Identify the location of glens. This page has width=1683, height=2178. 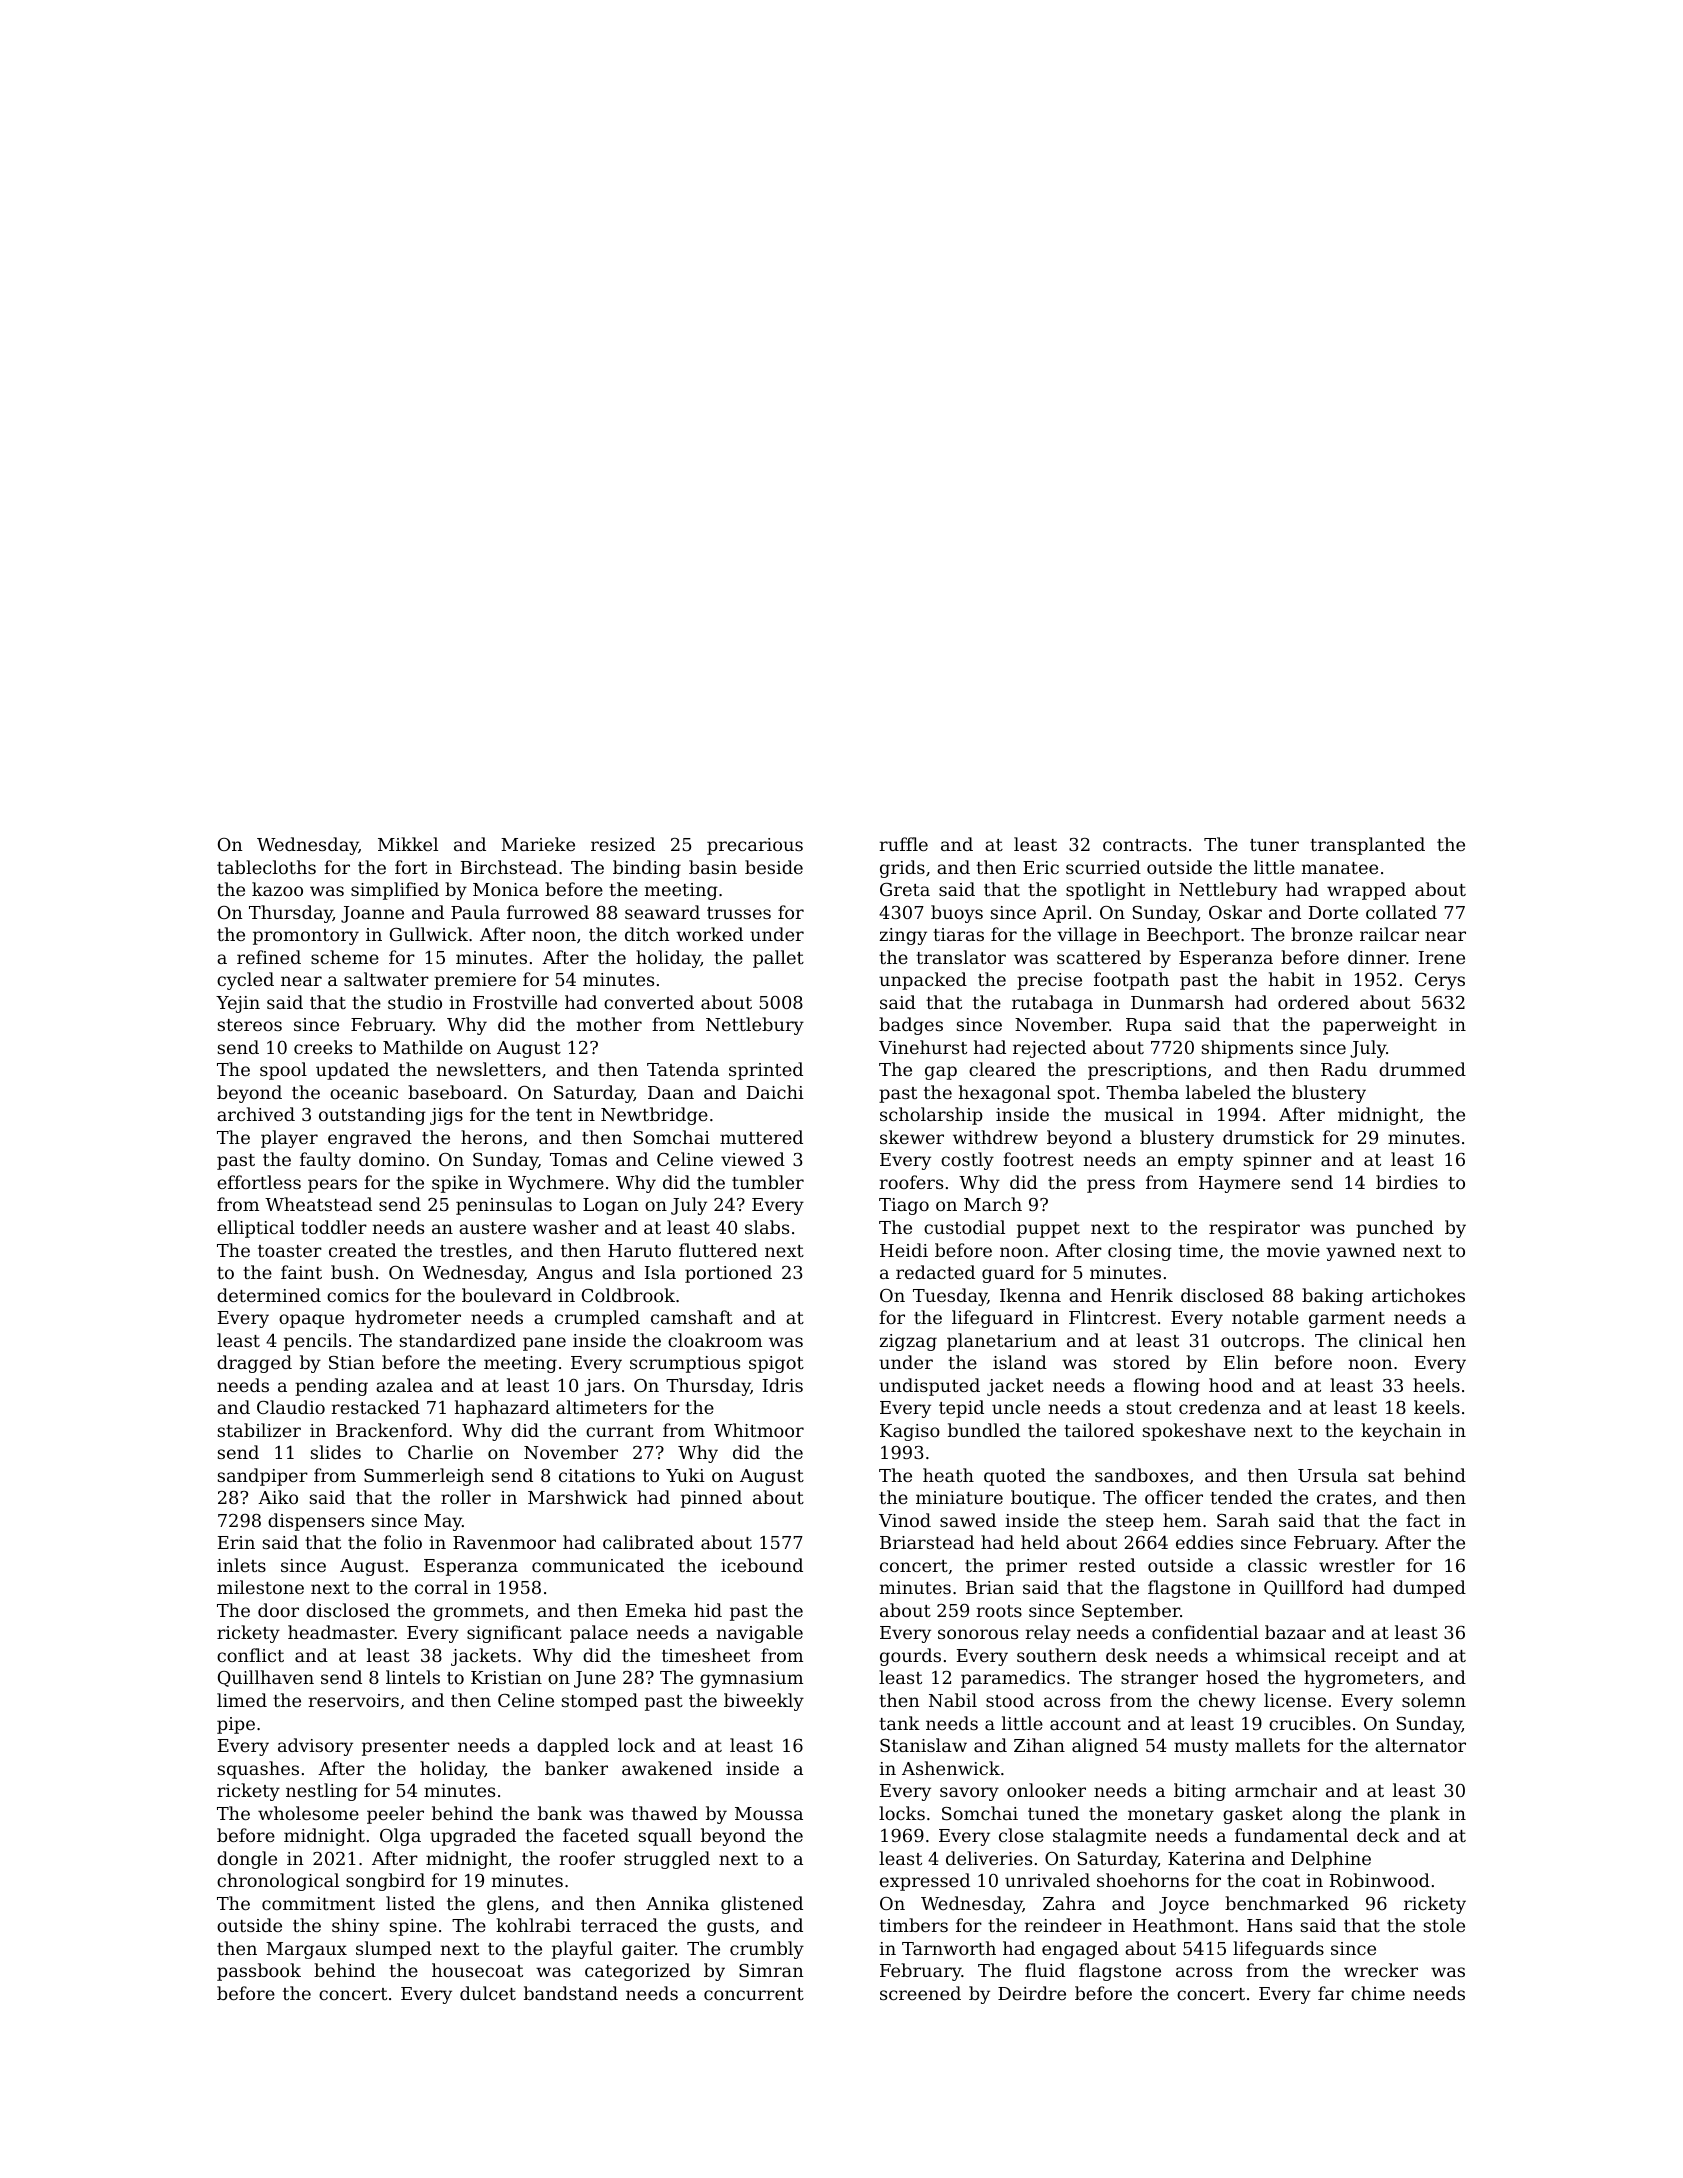
(510, 1905).
